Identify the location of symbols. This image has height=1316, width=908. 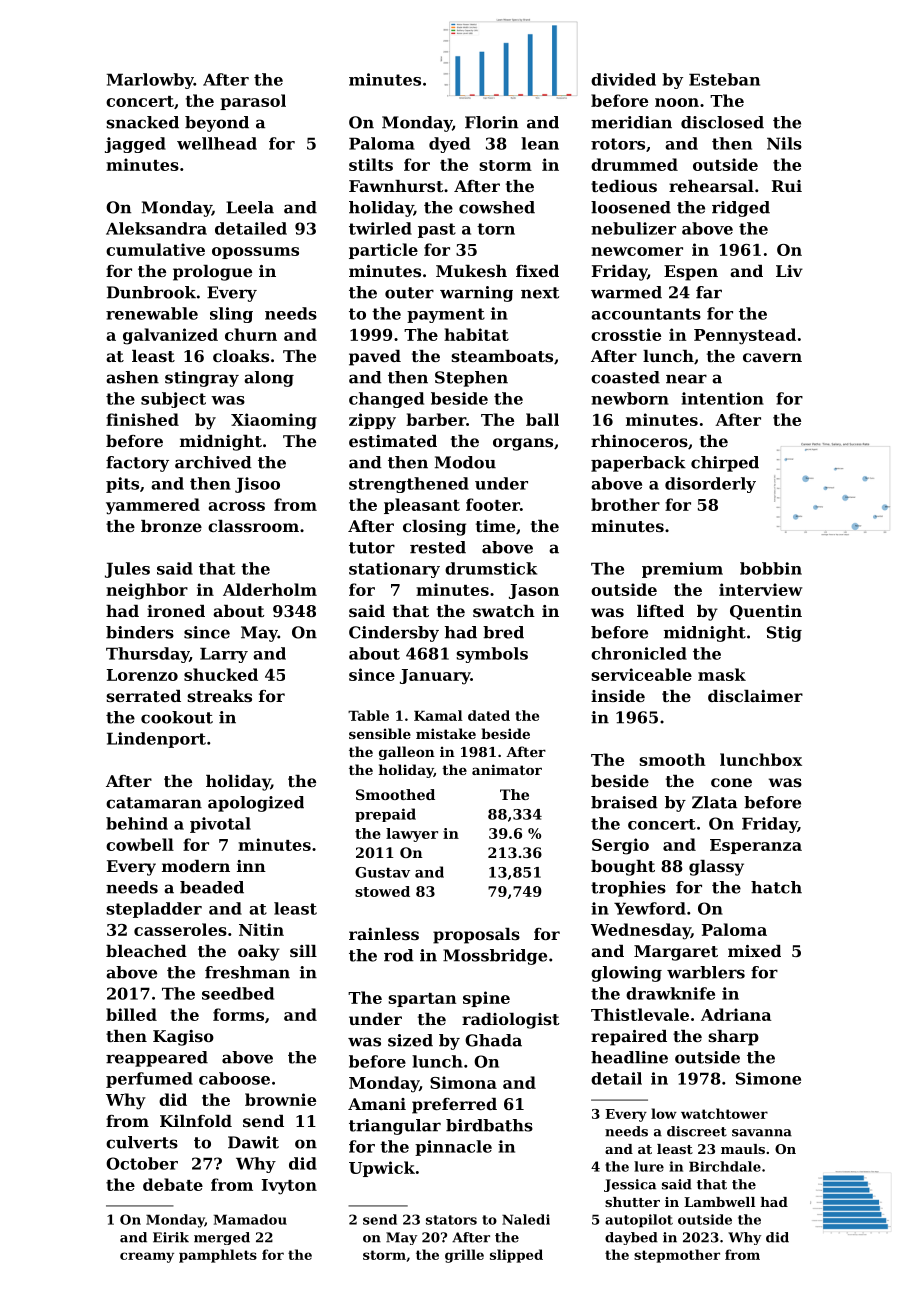
(492, 655).
